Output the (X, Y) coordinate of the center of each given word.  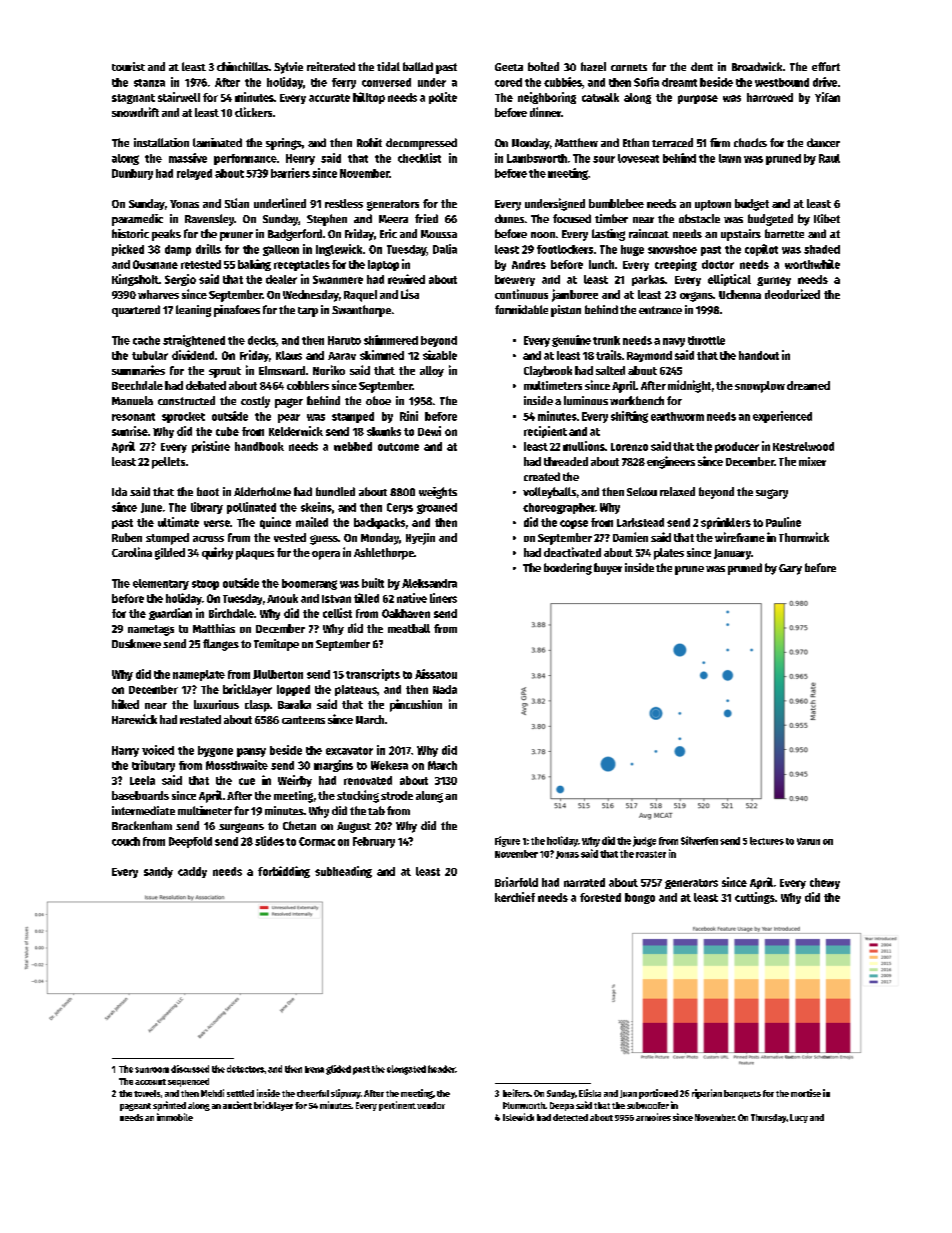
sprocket (183, 417)
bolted (543, 66)
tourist (128, 66)
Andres (529, 264)
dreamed (808, 385)
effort (826, 66)
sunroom (152, 1070)
